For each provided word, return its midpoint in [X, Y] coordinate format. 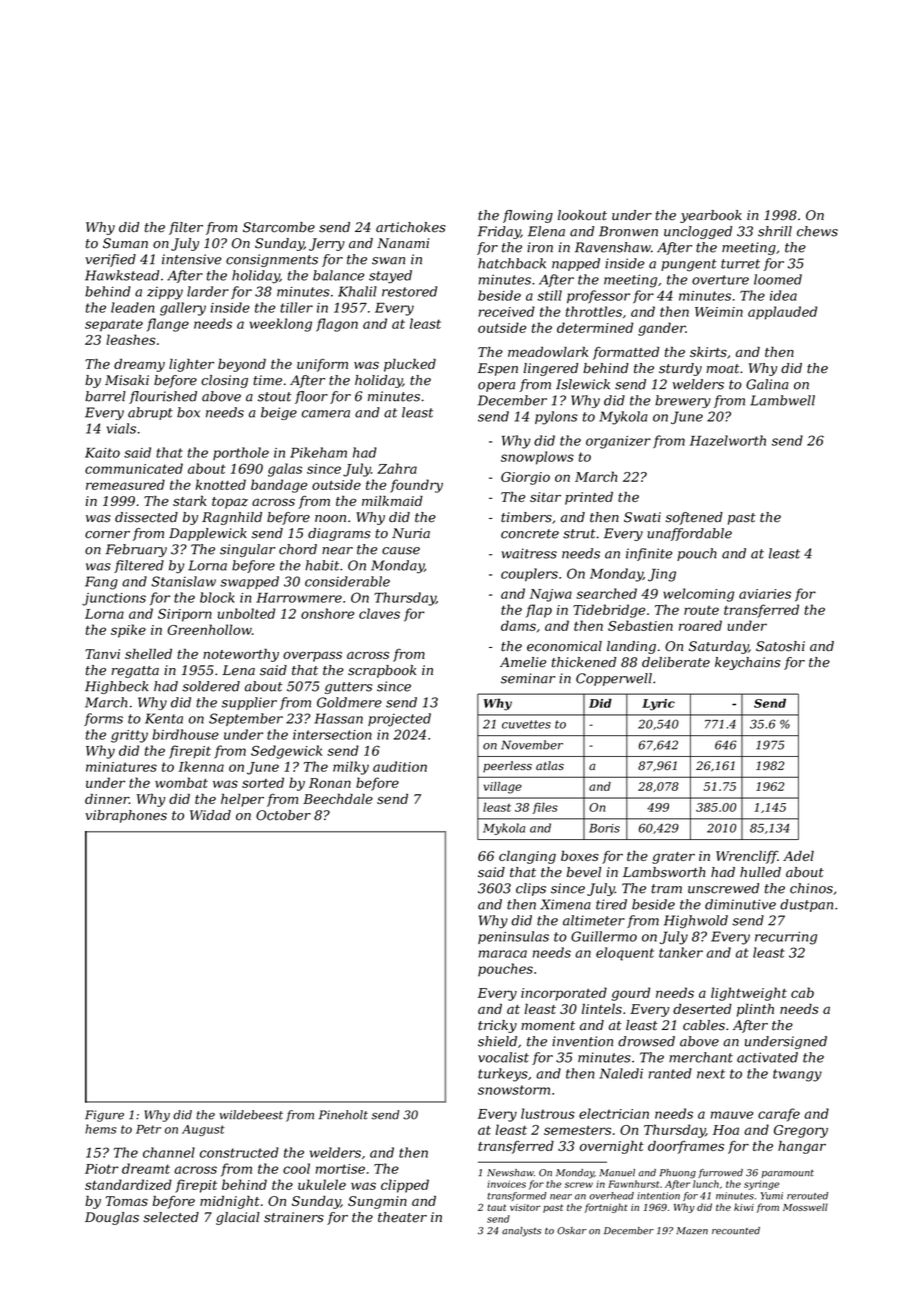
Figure [104, 1116]
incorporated [564, 994]
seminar [528, 678]
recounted [736, 1231]
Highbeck [117, 687]
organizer [618, 442]
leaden [132, 307]
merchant [701, 1057]
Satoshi [780, 646]
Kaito [102, 453]
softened [694, 518]
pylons [556, 418]
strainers [294, 1217]
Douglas [112, 1218]
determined [595, 327]
